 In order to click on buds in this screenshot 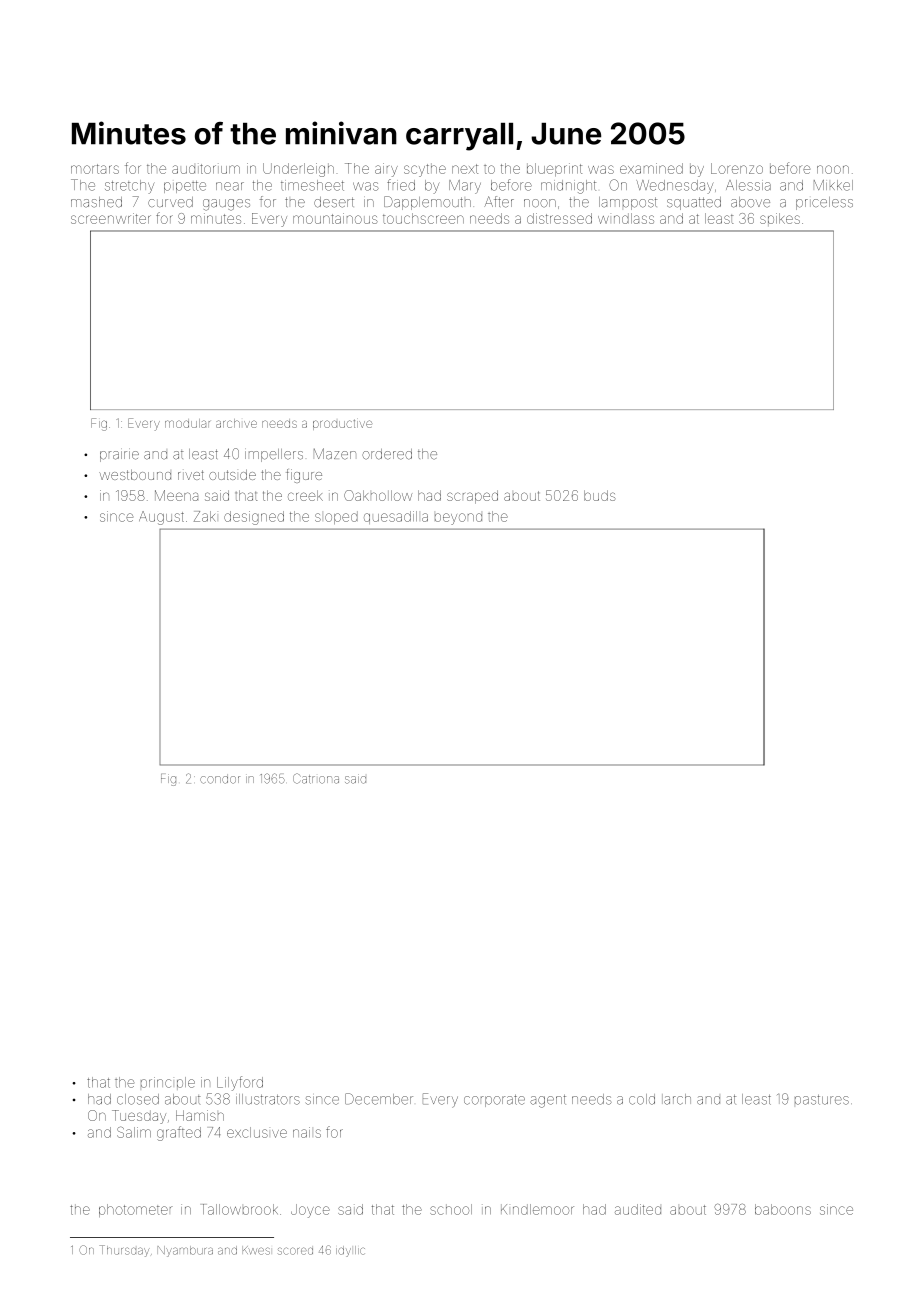, I will do `click(600, 495)`.
